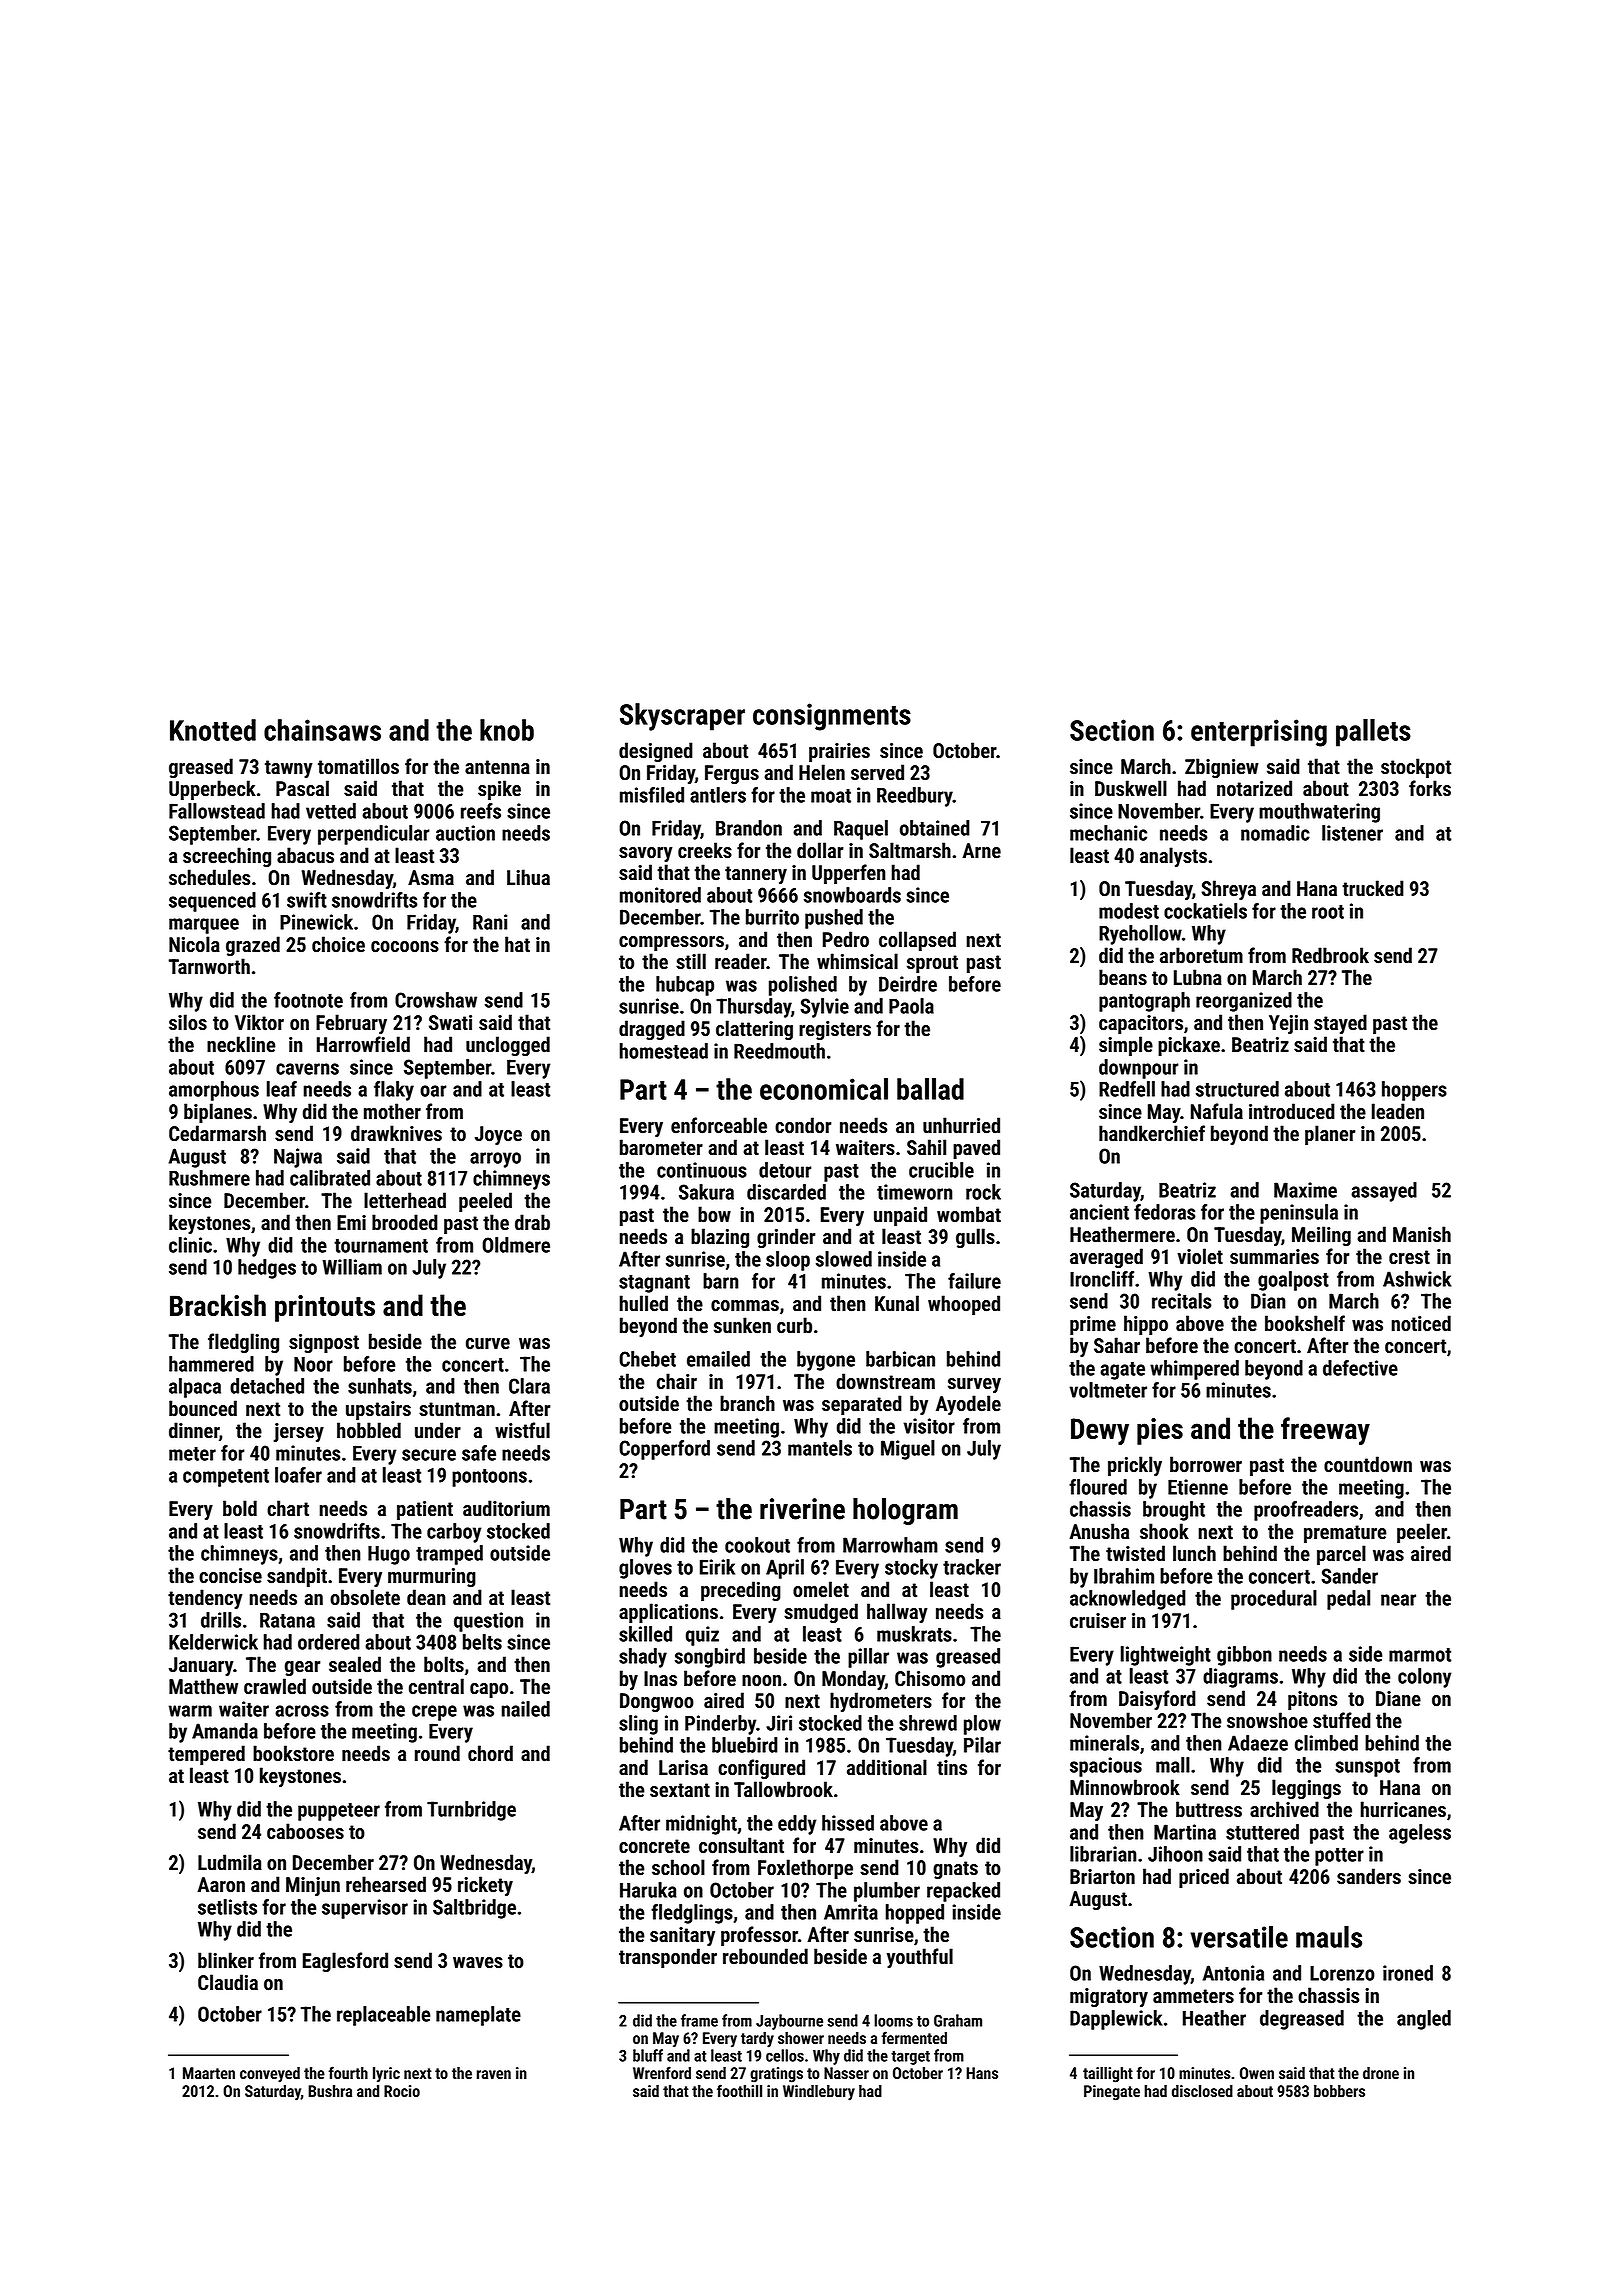  Describe the element at coordinates (682, 717) in the image. I see `Skyscraper` at that location.
